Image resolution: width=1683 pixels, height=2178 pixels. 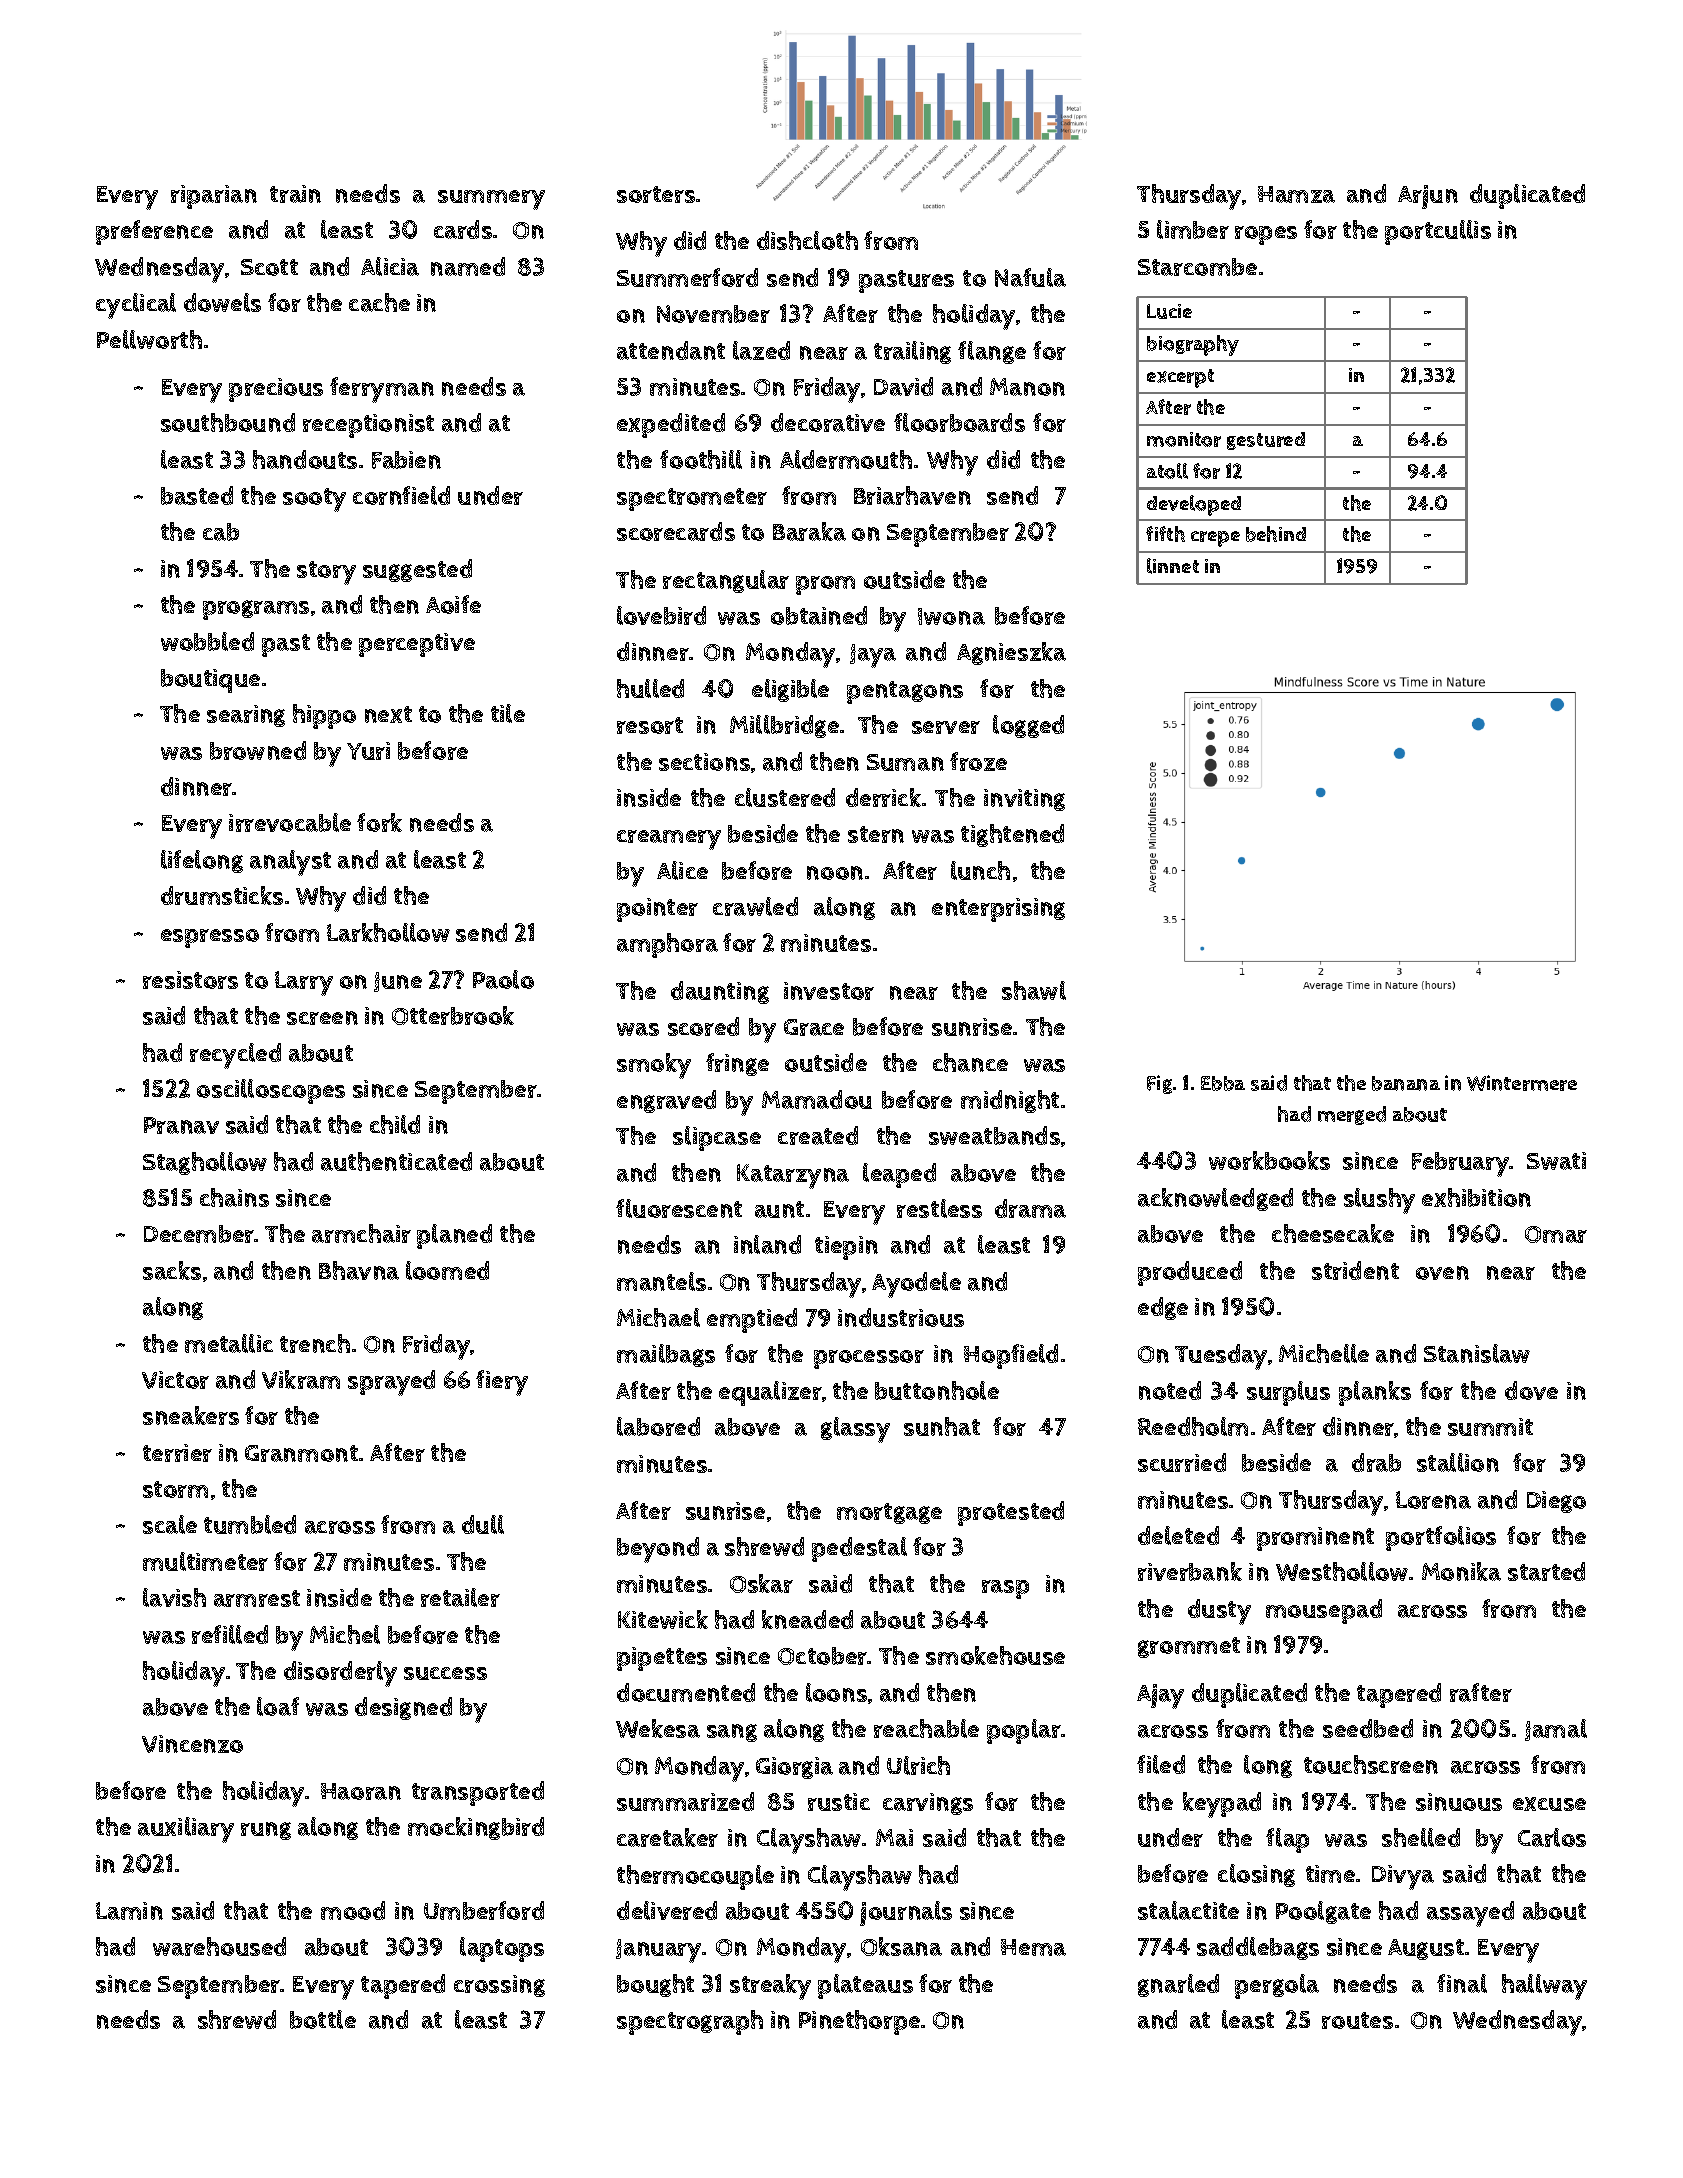 What do you see at coordinates (859, 2022) in the screenshot?
I see `Pinethorpe` at bounding box center [859, 2022].
